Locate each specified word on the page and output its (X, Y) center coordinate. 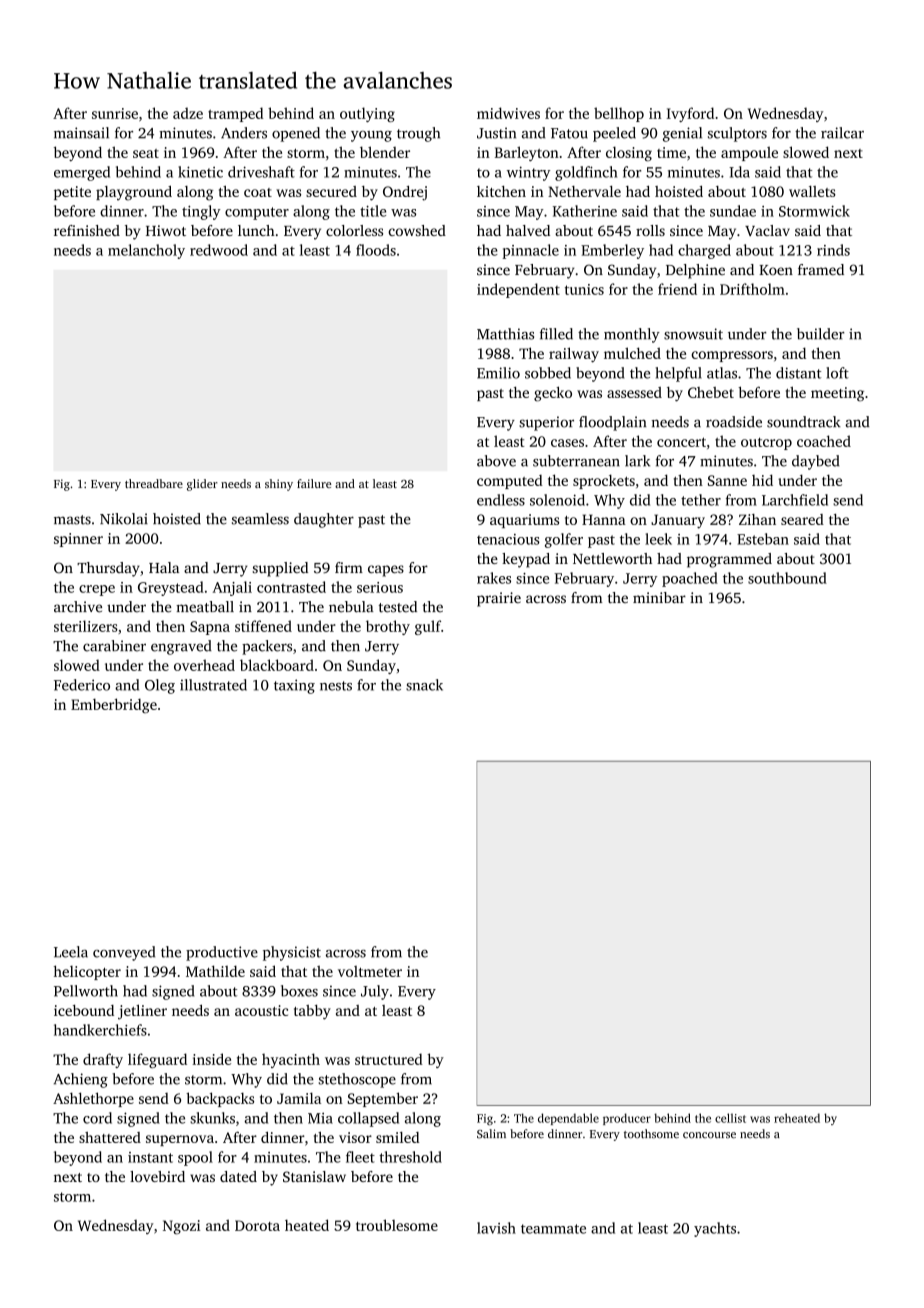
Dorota (257, 1225)
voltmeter (370, 971)
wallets (812, 191)
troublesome (397, 1225)
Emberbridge (114, 705)
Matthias (505, 334)
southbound (787, 578)
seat (146, 153)
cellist (730, 1118)
